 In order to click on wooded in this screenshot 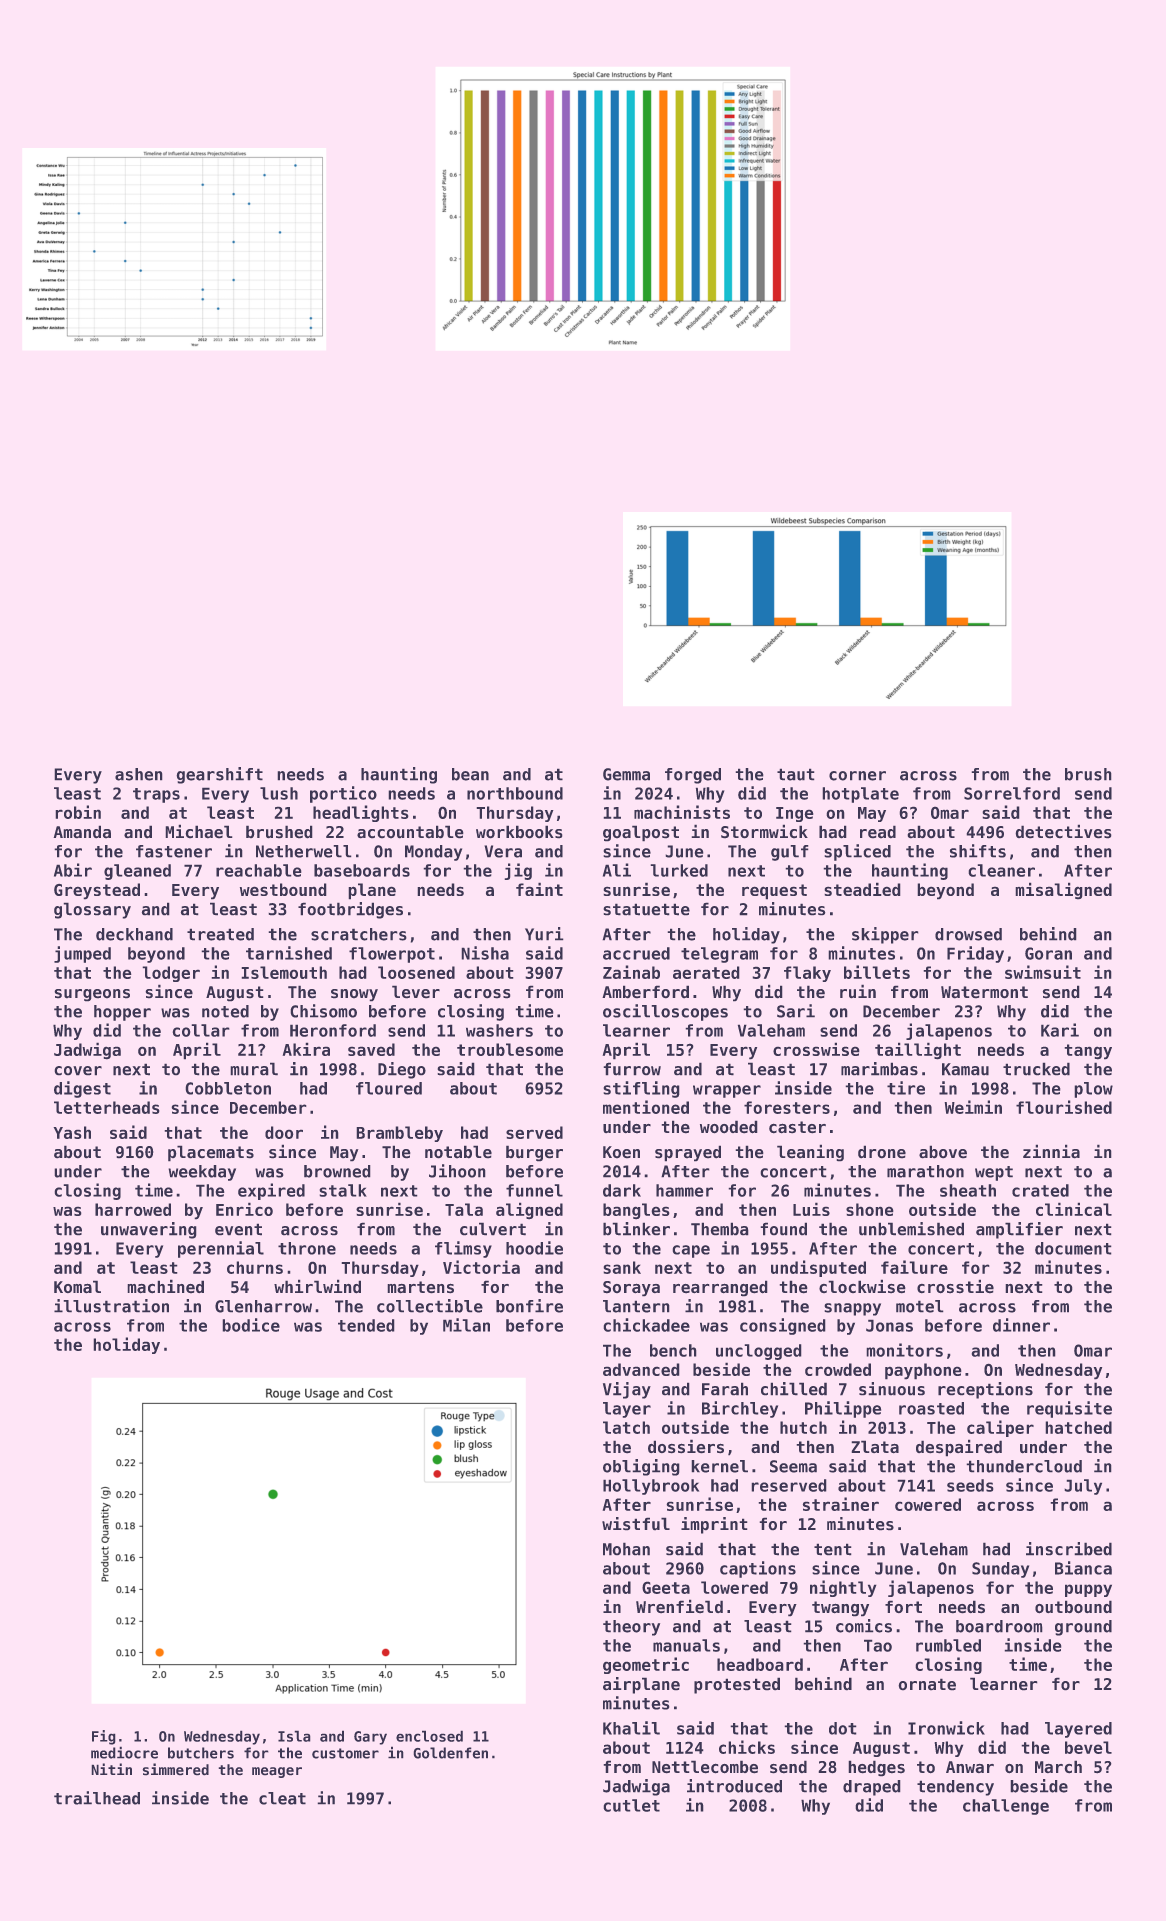, I will do `click(728, 1127)`.
